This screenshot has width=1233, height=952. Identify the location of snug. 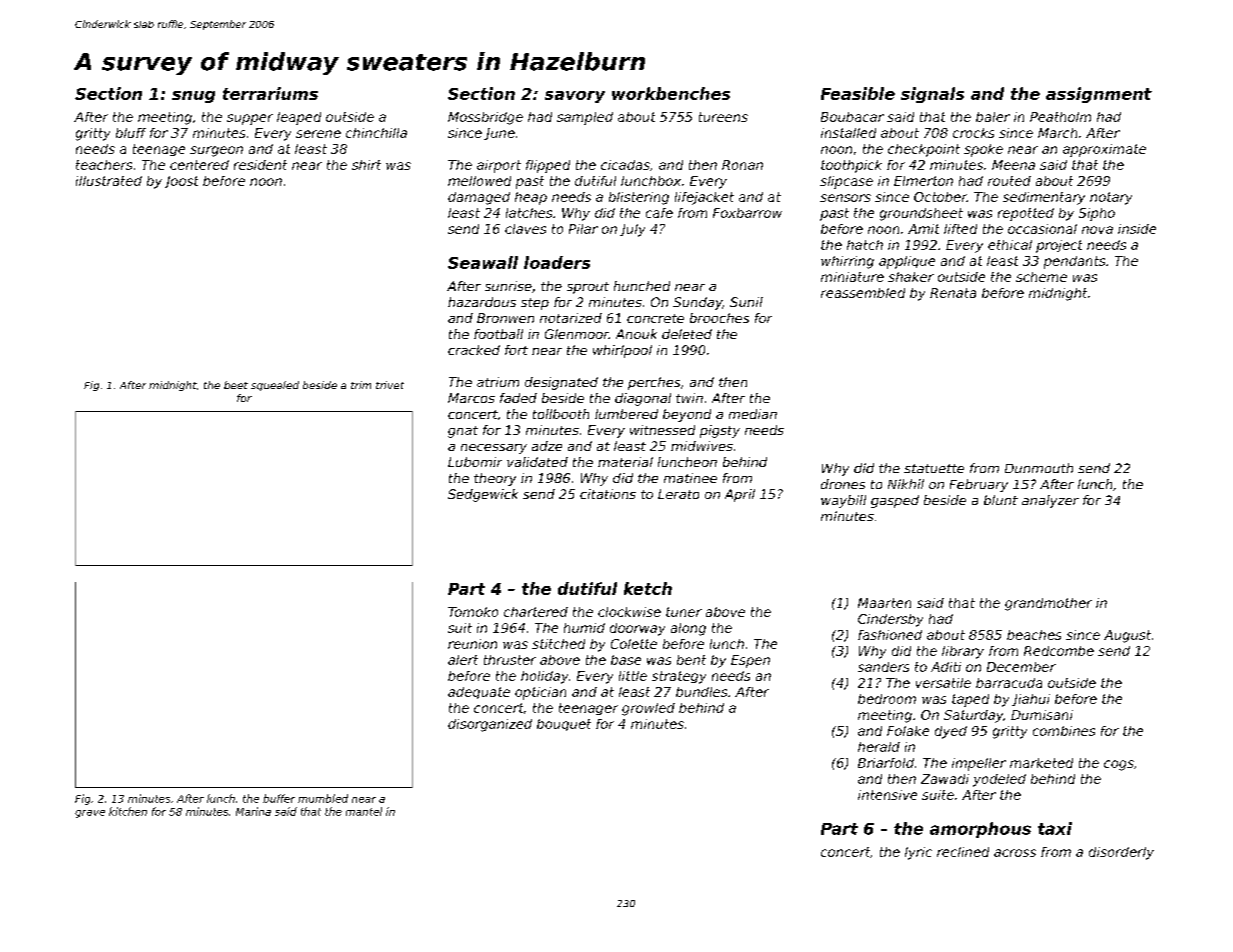
(193, 97).
